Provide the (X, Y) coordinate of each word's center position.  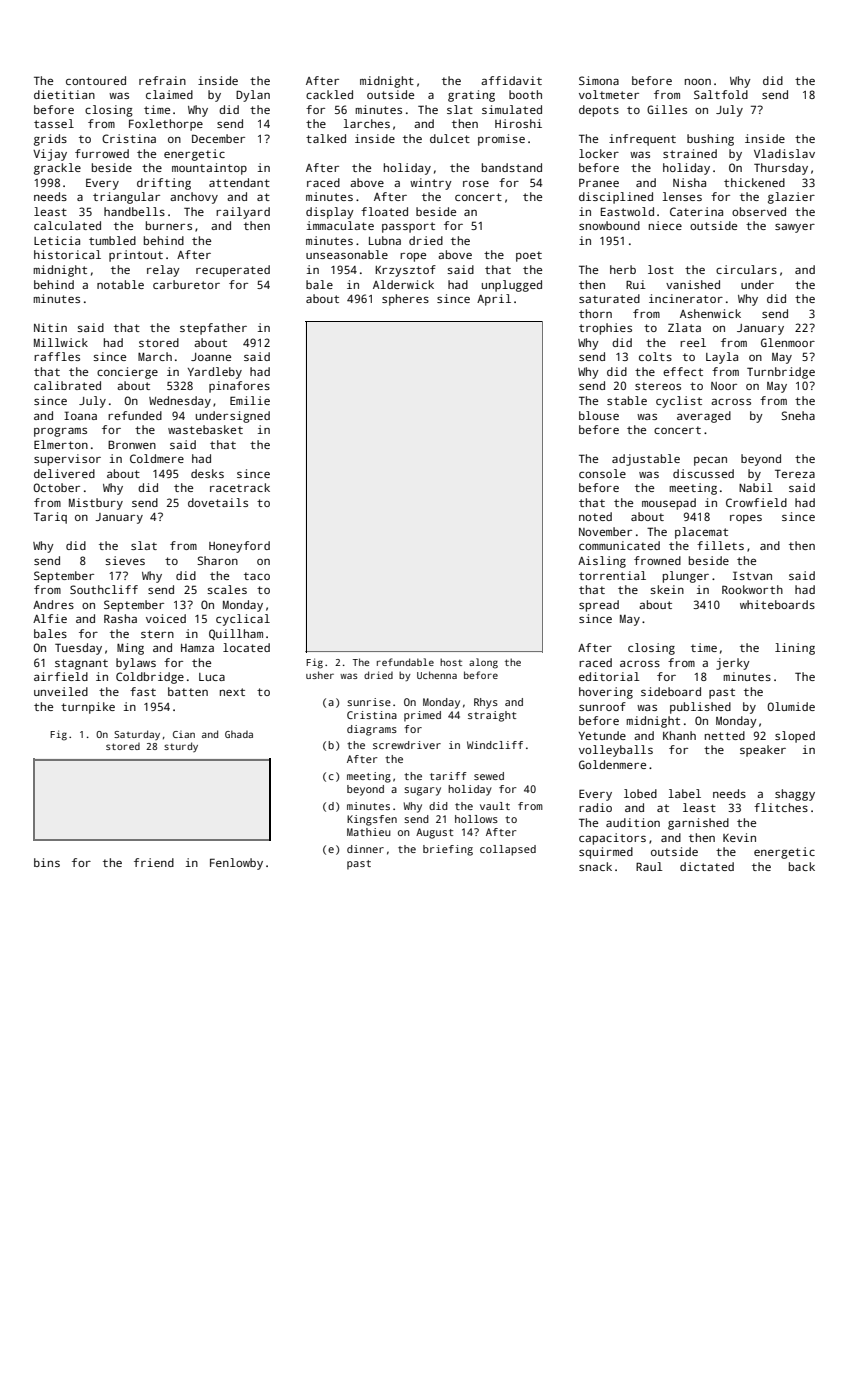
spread (599, 606)
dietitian (64, 94)
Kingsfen (372, 820)
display (330, 213)
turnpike (88, 708)
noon (698, 81)
